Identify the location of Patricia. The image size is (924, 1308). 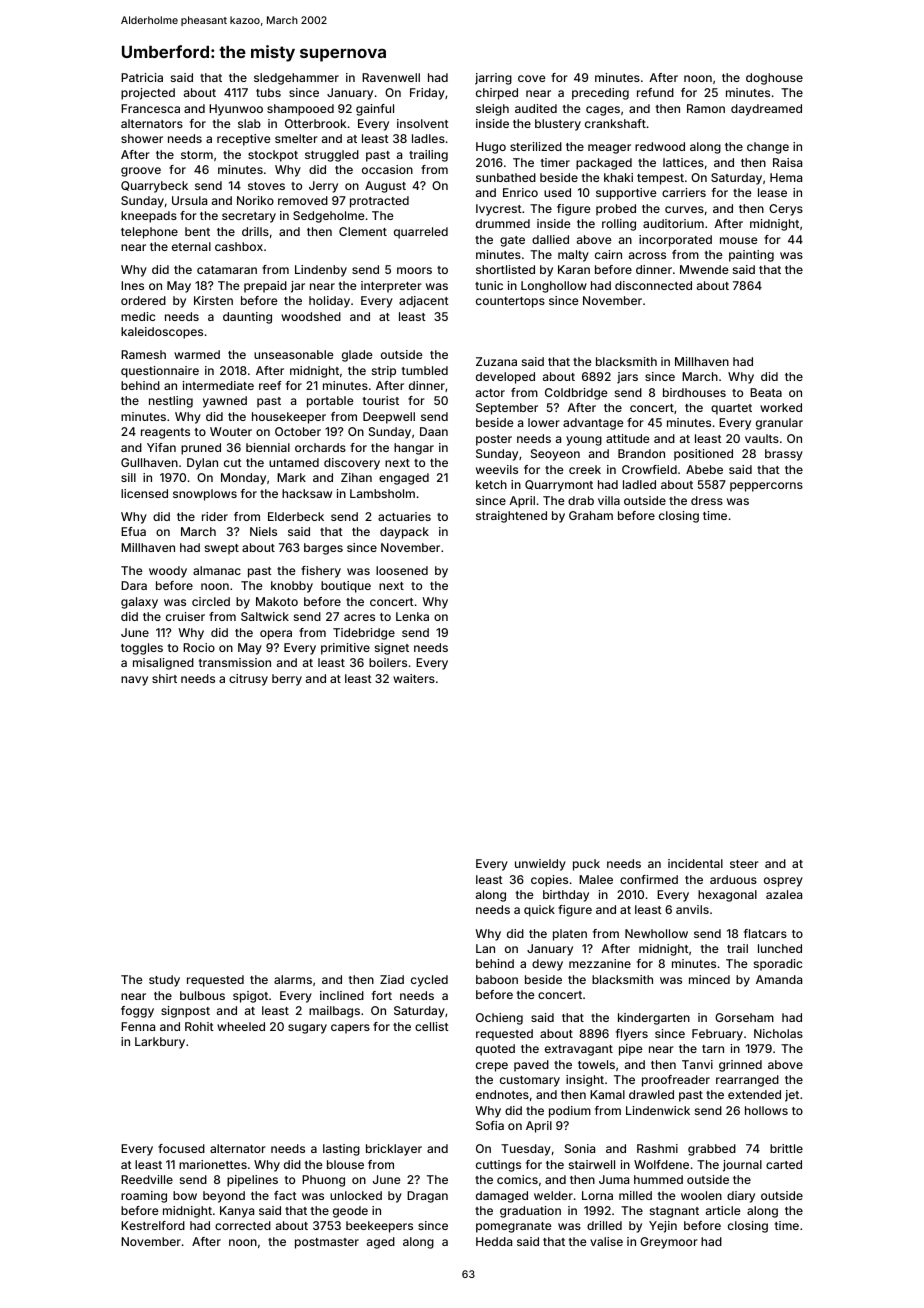
(142, 77).
